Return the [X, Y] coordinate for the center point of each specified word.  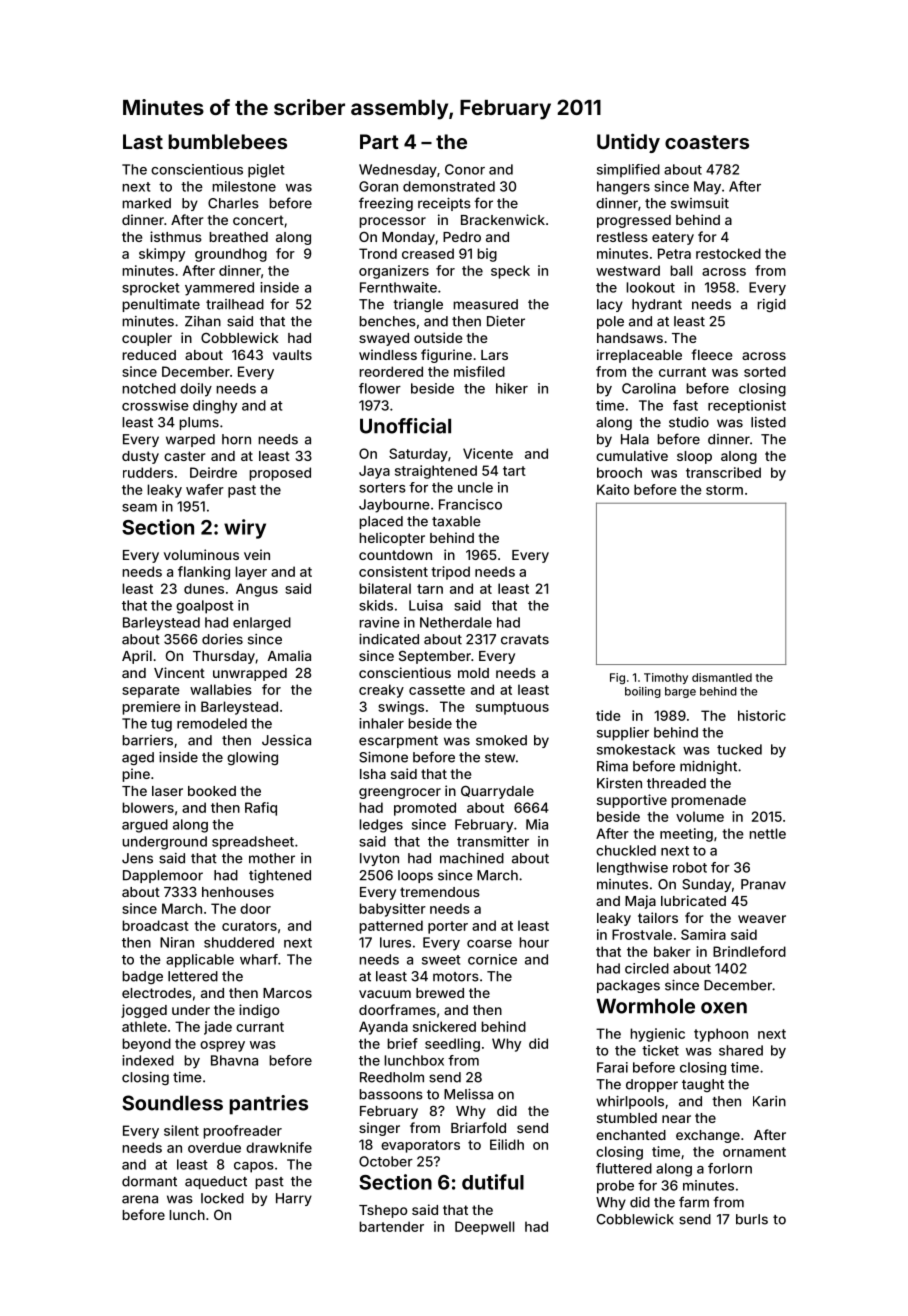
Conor [465, 169]
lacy [610, 305]
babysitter [392, 910]
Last [143, 141]
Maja [640, 902]
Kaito [613, 489]
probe [615, 1187]
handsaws [630, 338]
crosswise [155, 405]
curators [249, 926]
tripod [450, 573]
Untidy [628, 143]
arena [140, 1199]
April [137, 657]
